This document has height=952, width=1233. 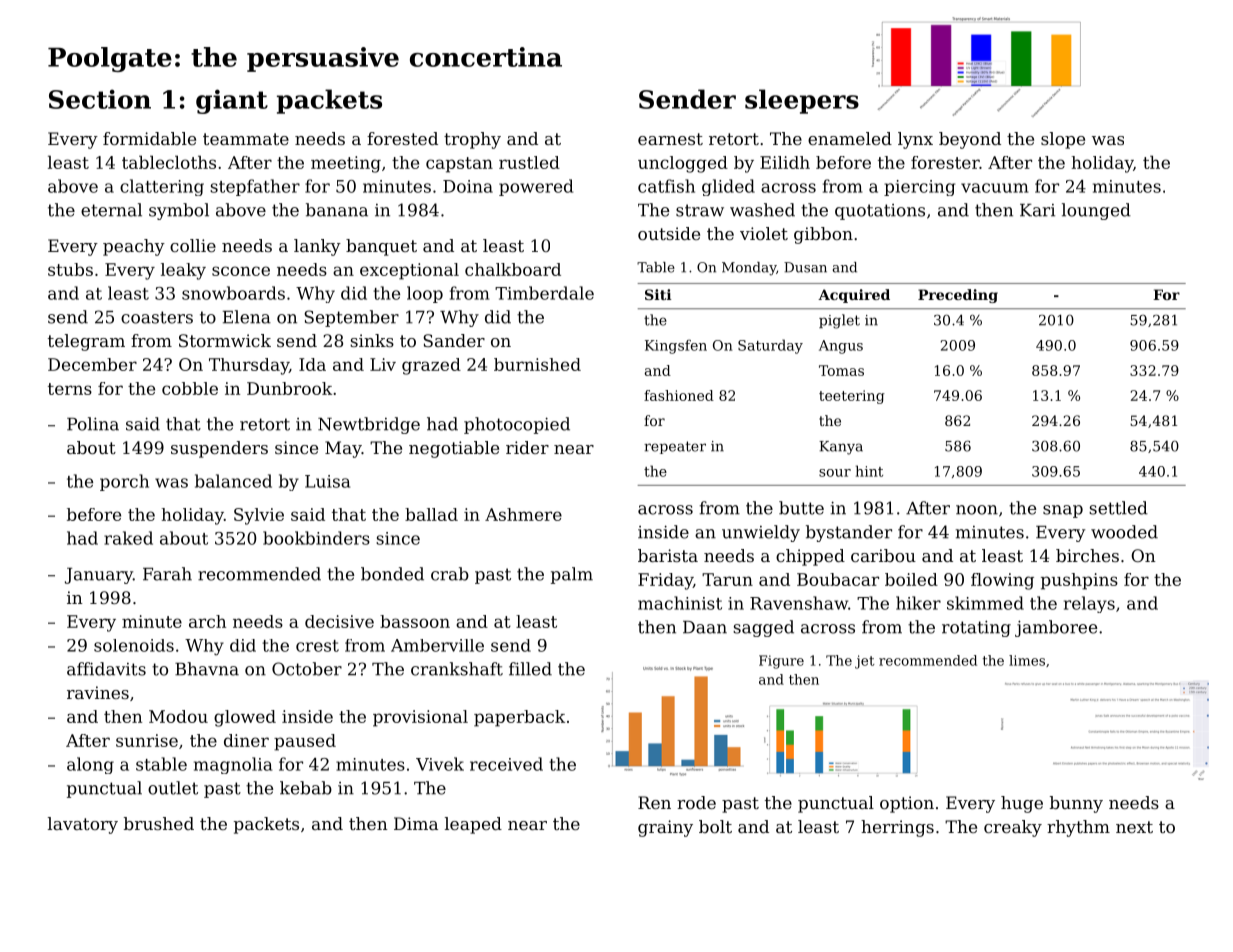 What do you see at coordinates (472, 140) in the document?
I see `trophy` at bounding box center [472, 140].
